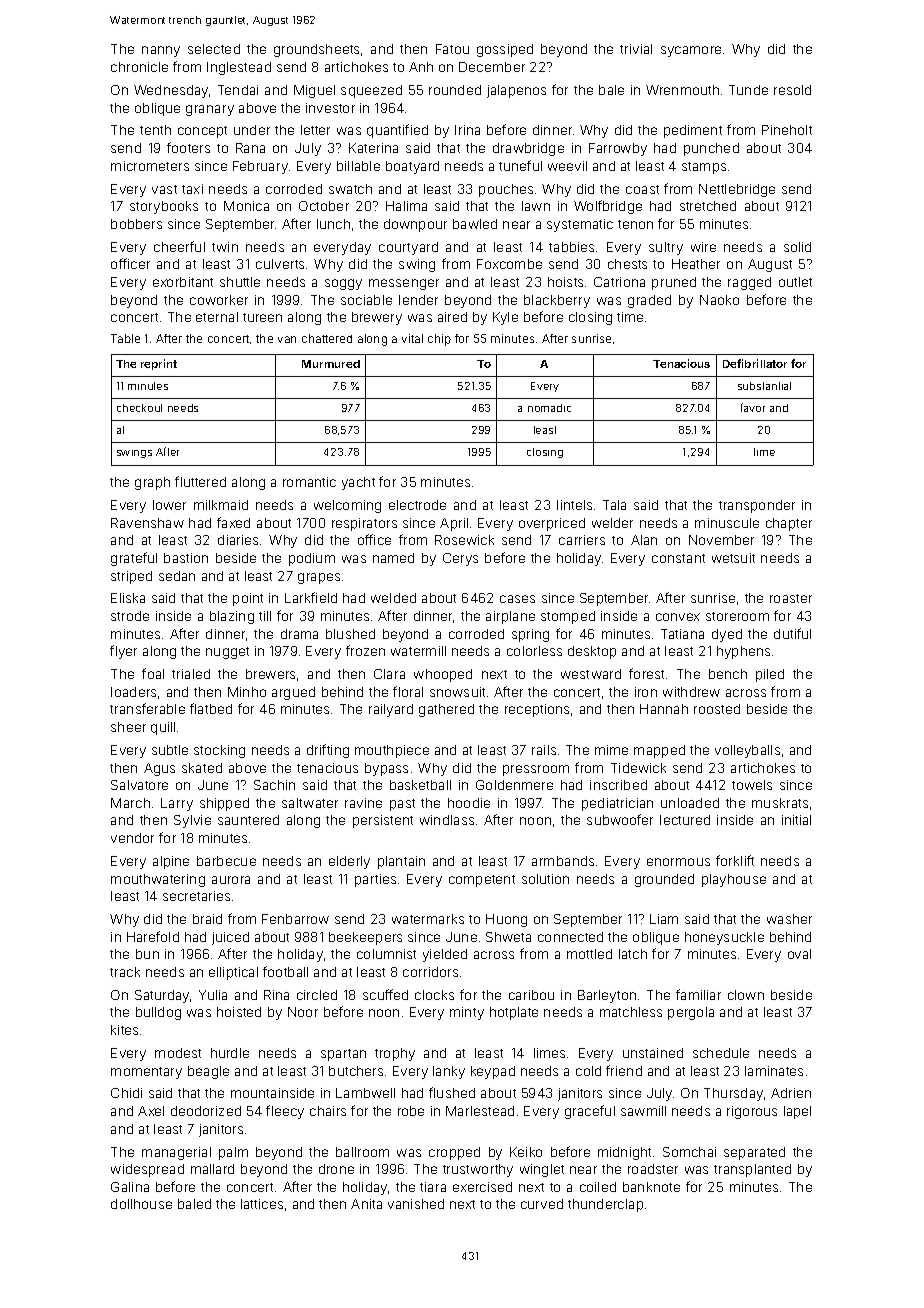 The width and height of the image is (924, 1308). What do you see at coordinates (727, 523) in the image?
I see `minuscule` at bounding box center [727, 523].
